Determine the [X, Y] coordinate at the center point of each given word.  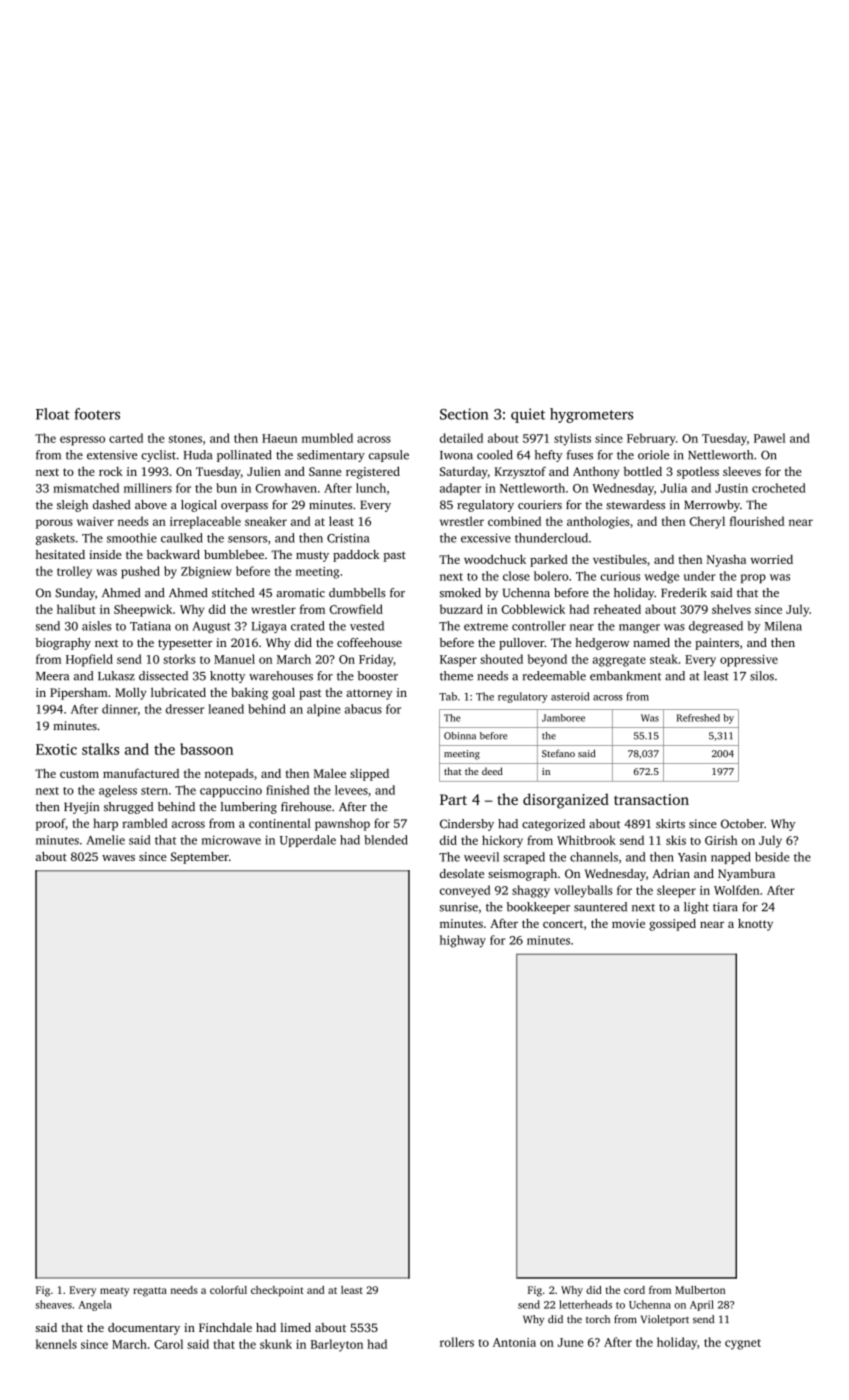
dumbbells [357, 593]
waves [118, 858]
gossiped [672, 924]
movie [628, 923]
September [200, 858]
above [151, 504]
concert [563, 924]
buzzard [461, 609]
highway [463, 941]
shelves [731, 609]
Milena [783, 626]
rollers [457, 1342]
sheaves [53, 1304]
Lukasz [116, 676]
